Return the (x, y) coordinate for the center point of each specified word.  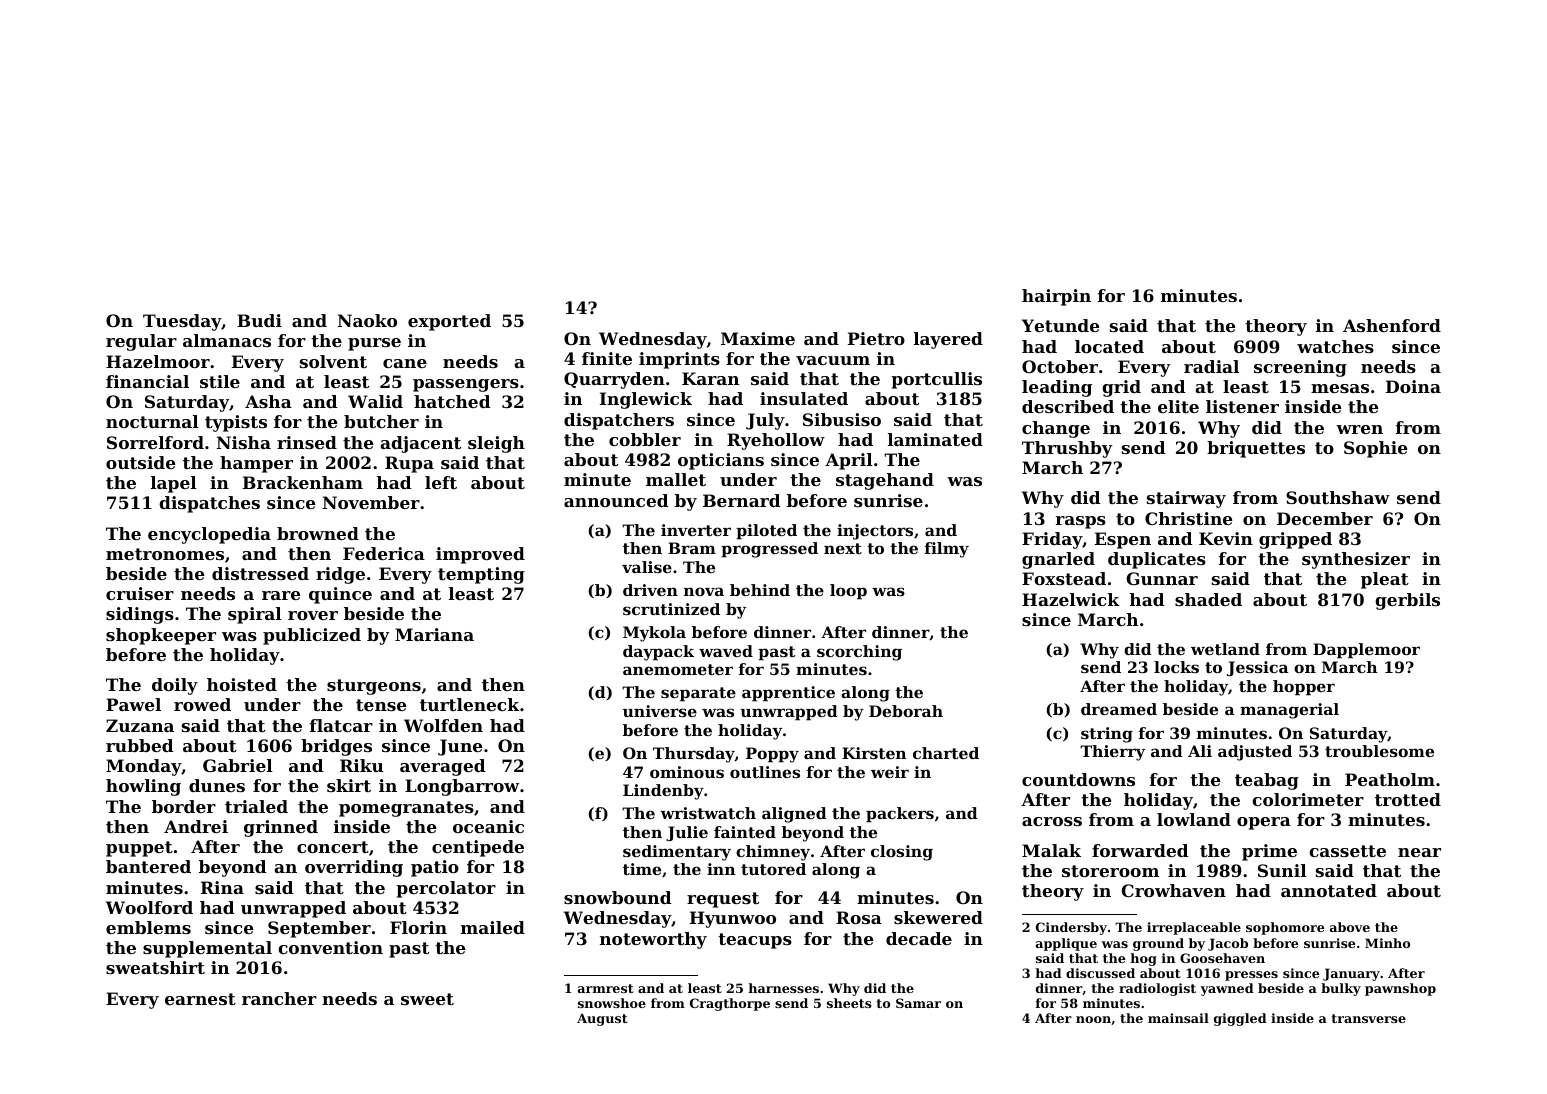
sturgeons (374, 687)
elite (1178, 406)
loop (848, 592)
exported (449, 322)
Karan (710, 378)
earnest (200, 999)
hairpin (1056, 297)
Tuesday (182, 322)
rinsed (307, 442)
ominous (687, 772)
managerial (1289, 711)
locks (1176, 667)
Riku (362, 765)
